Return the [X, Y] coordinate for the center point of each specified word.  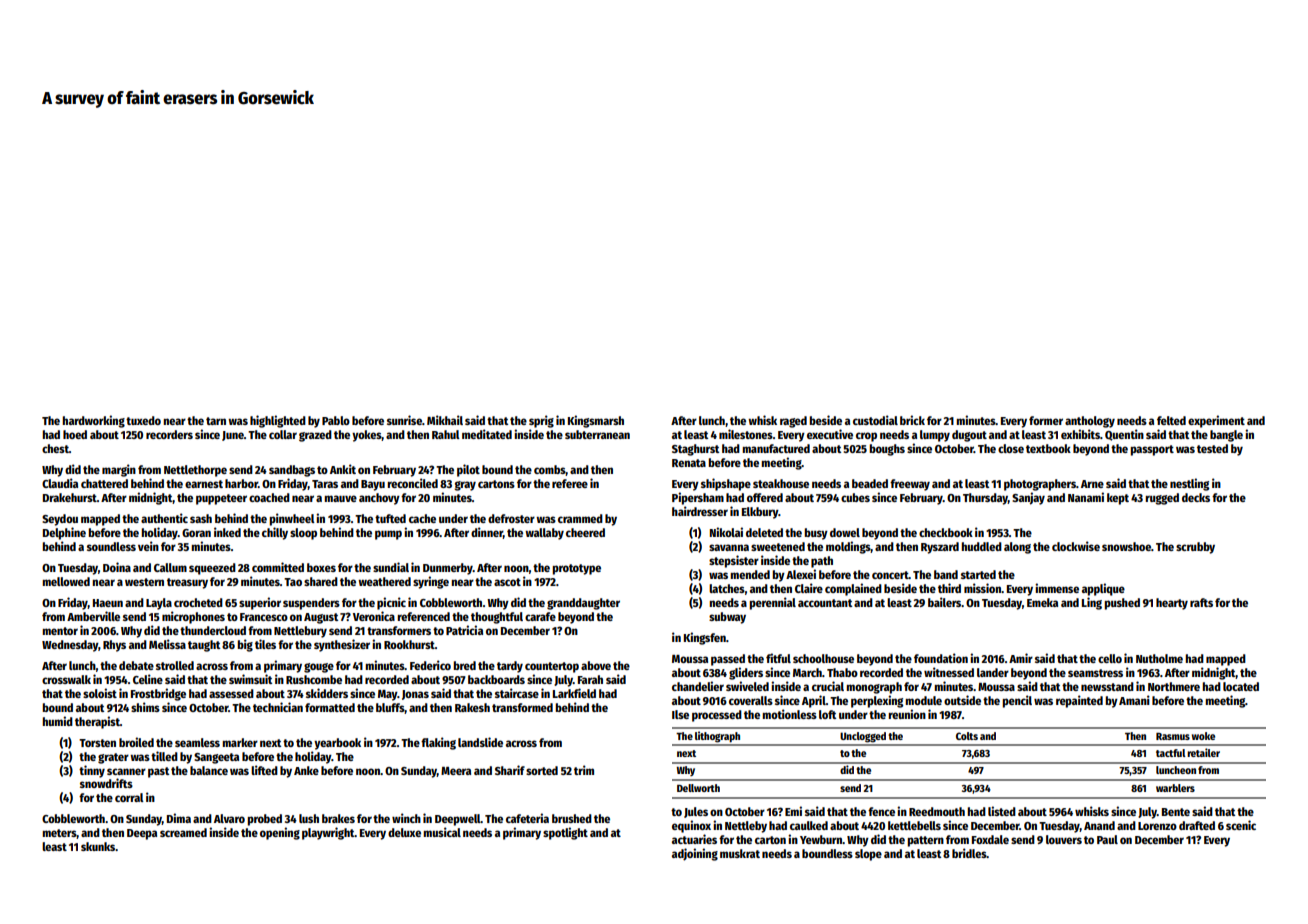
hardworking [93, 421]
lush [309, 818]
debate [136, 665]
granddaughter [583, 604]
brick [912, 420]
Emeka [1042, 602]
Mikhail [445, 420]
